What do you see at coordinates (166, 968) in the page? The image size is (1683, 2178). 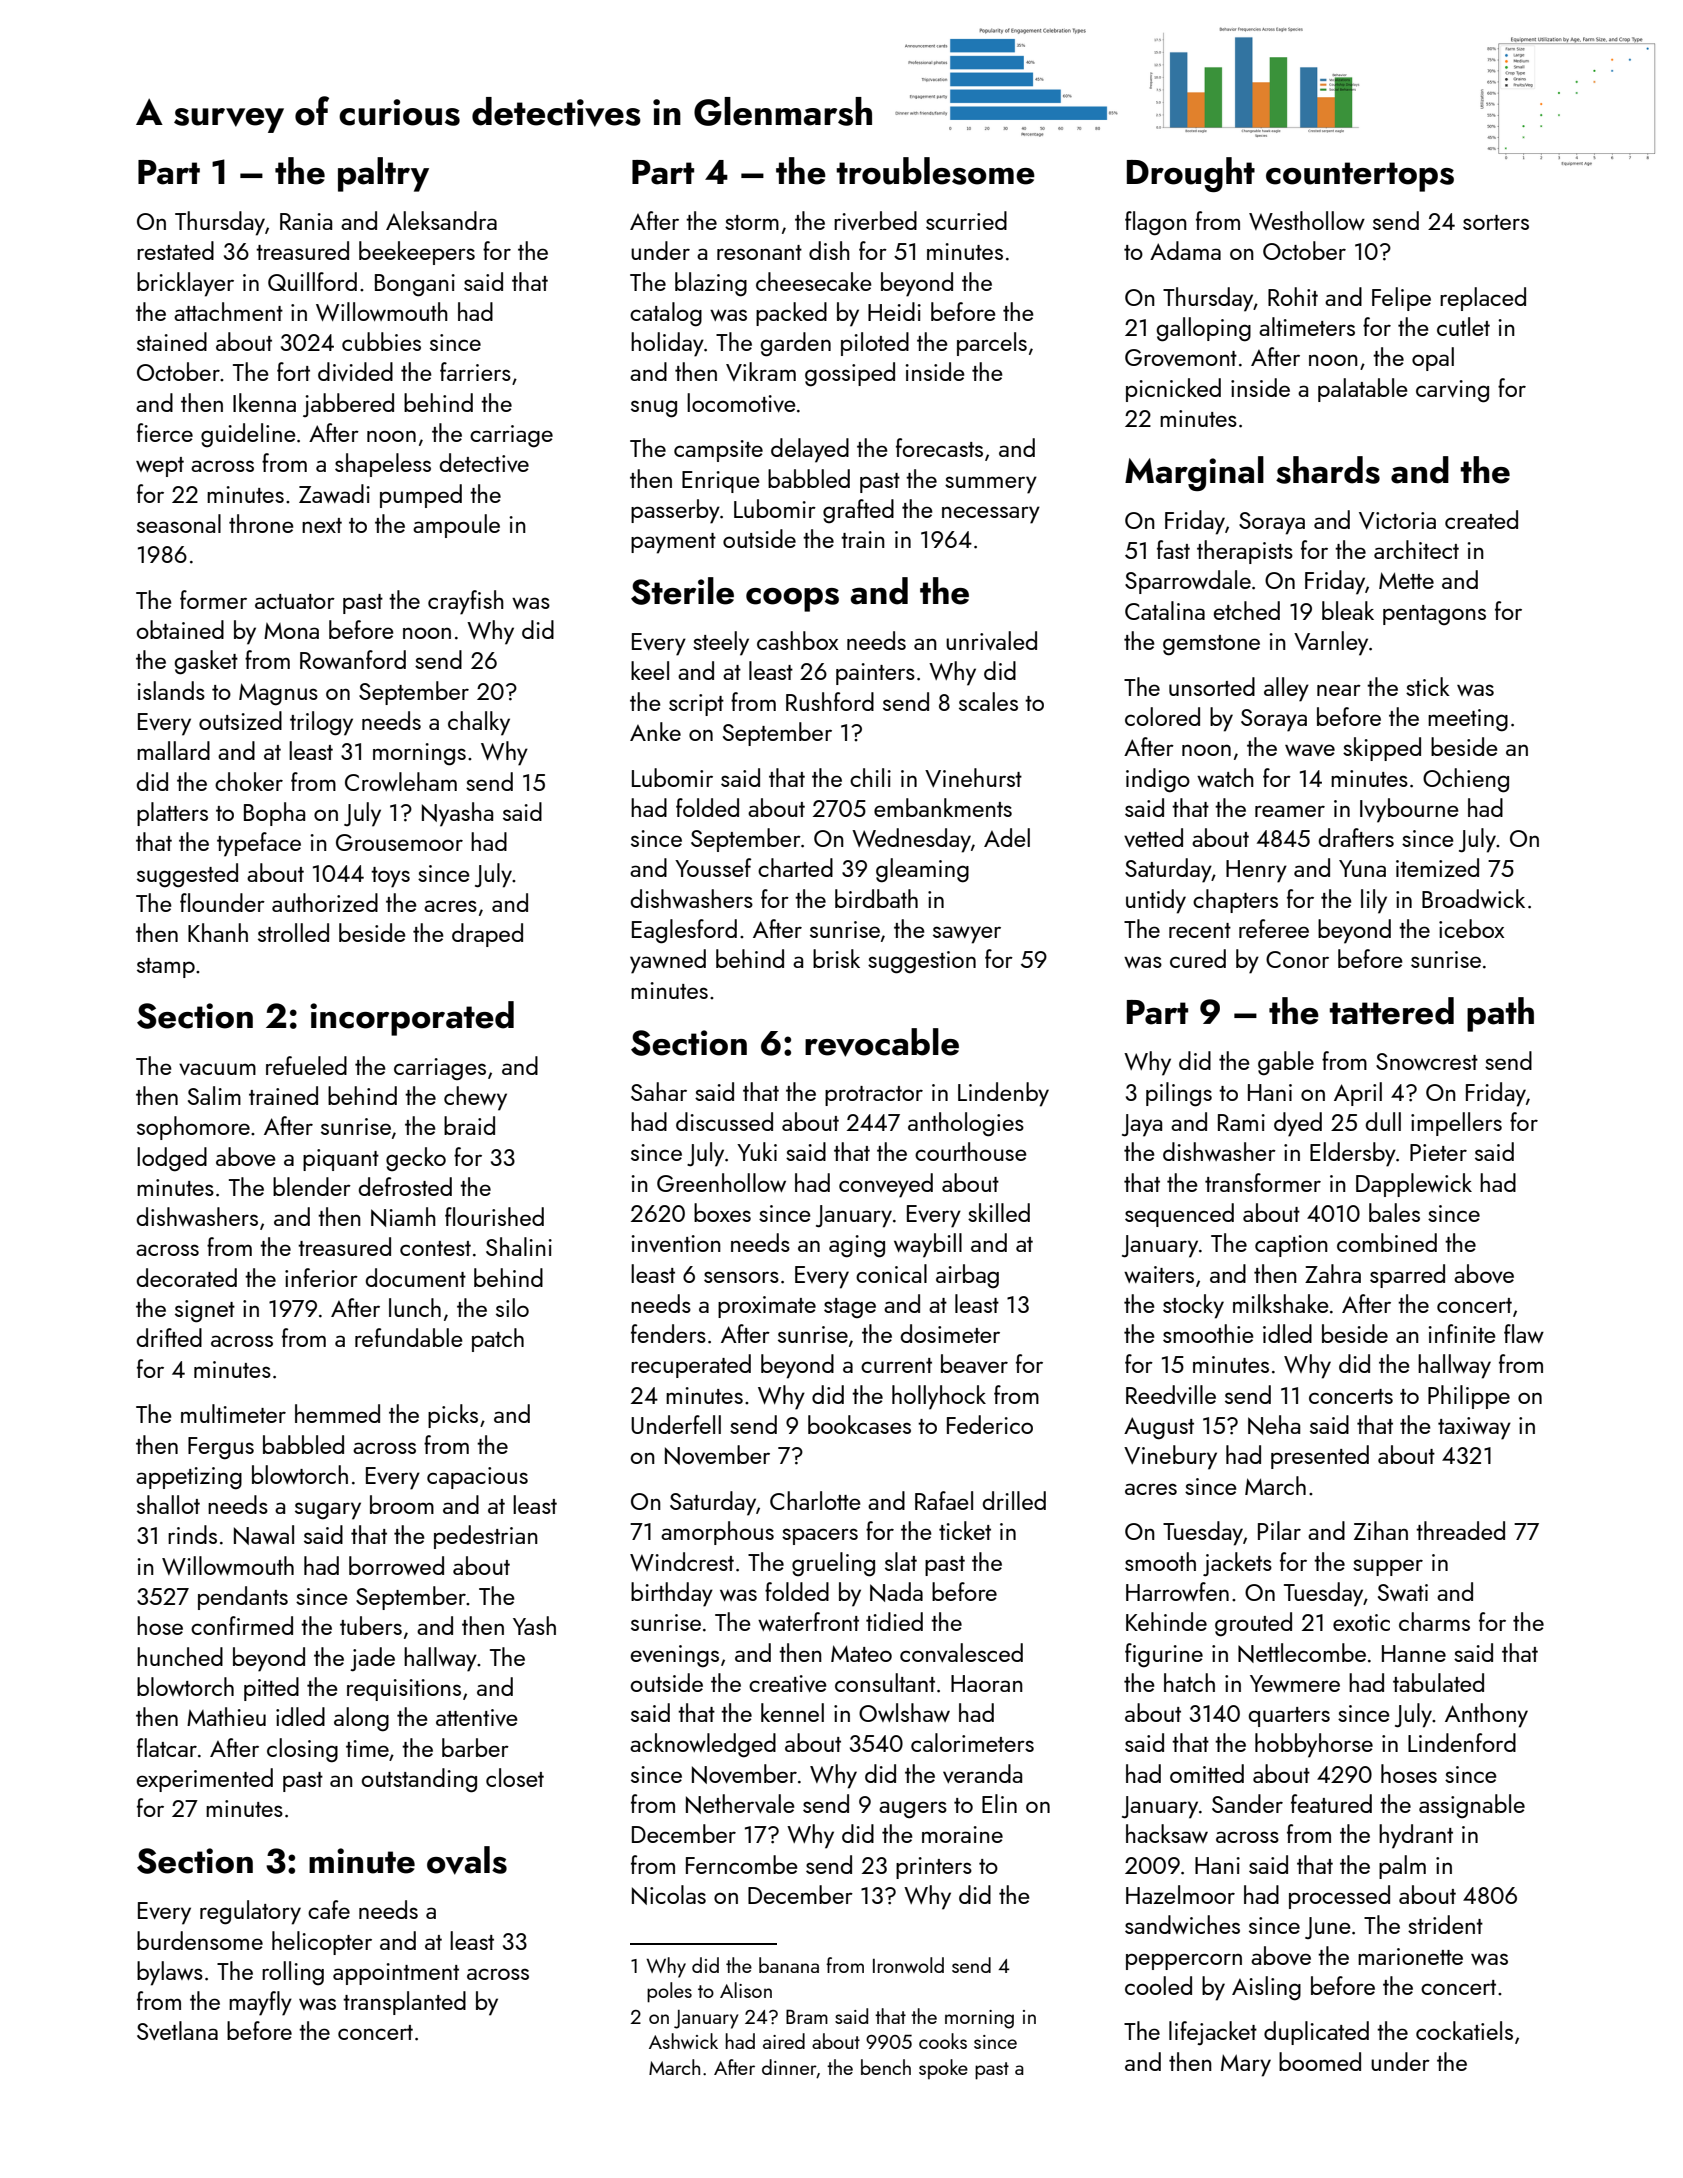 I see `stamp` at bounding box center [166, 968].
